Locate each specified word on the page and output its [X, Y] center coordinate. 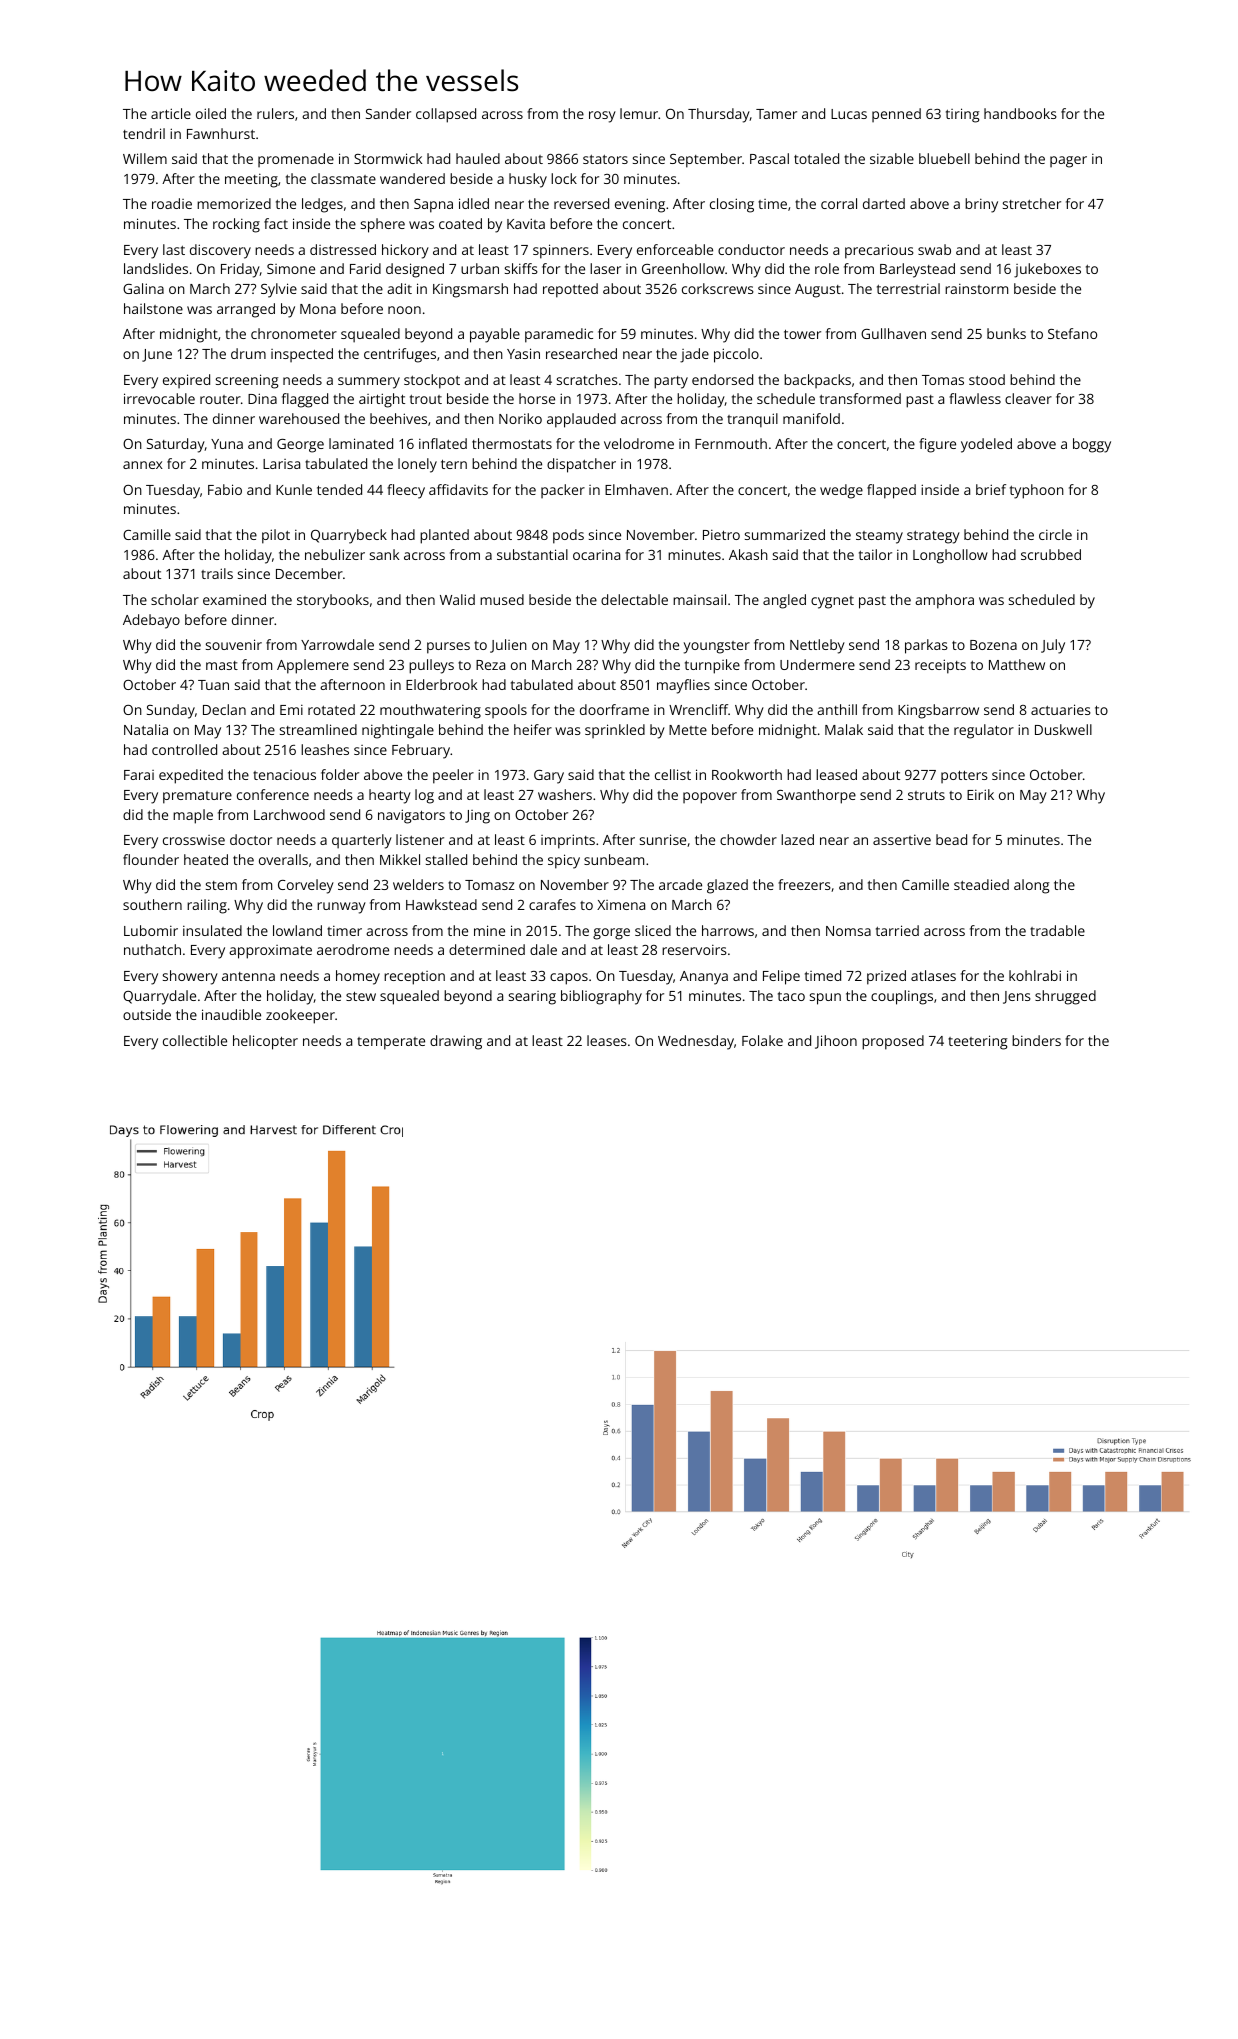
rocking [236, 225]
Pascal [769, 158]
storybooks [333, 601]
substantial [532, 554]
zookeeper [300, 1016]
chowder [748, 839]
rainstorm [976, 288]
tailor [875, 554]
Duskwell [1063, 729]
